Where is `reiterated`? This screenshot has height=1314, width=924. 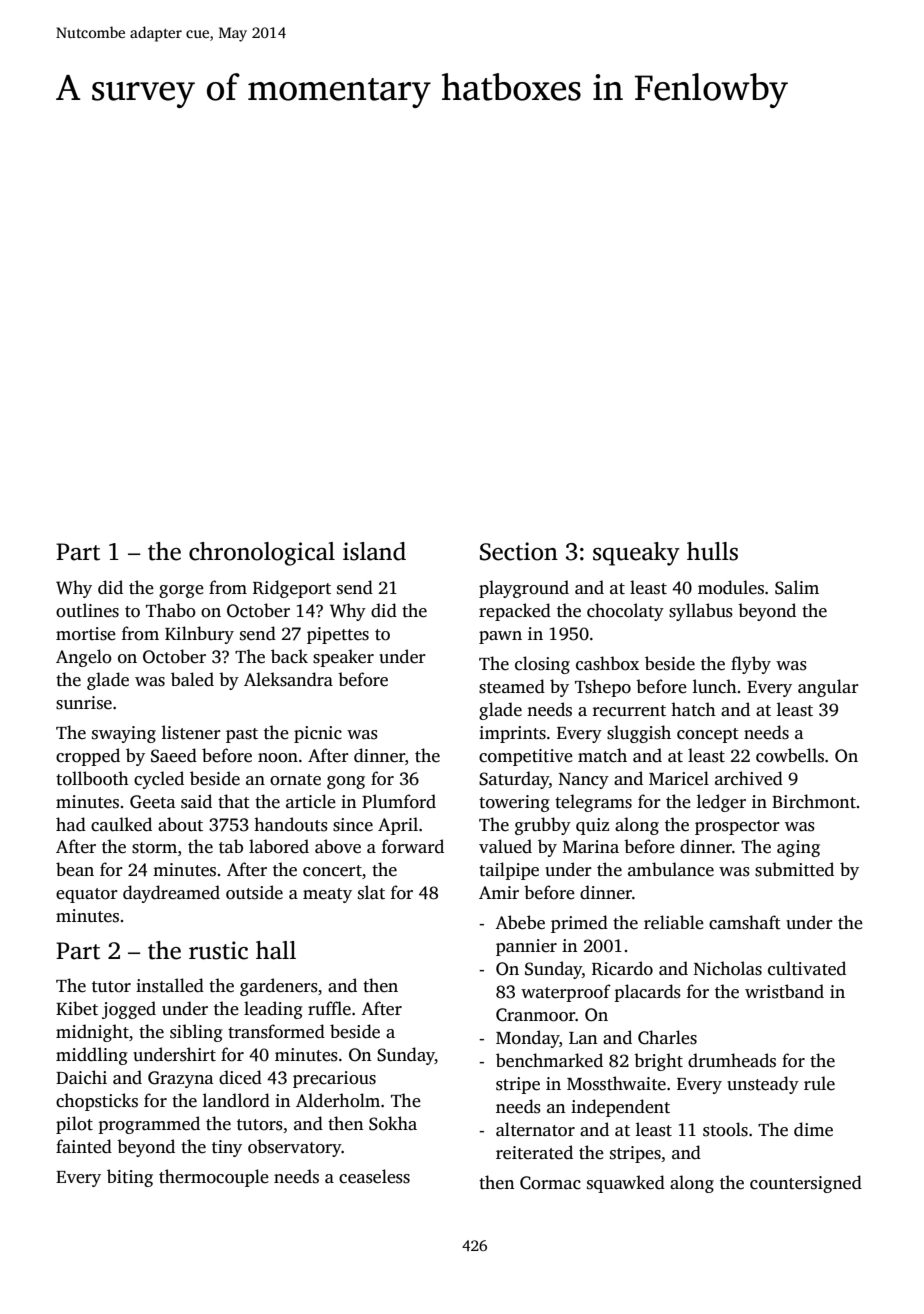 reiterated is located at coordinates (534, 1152).
